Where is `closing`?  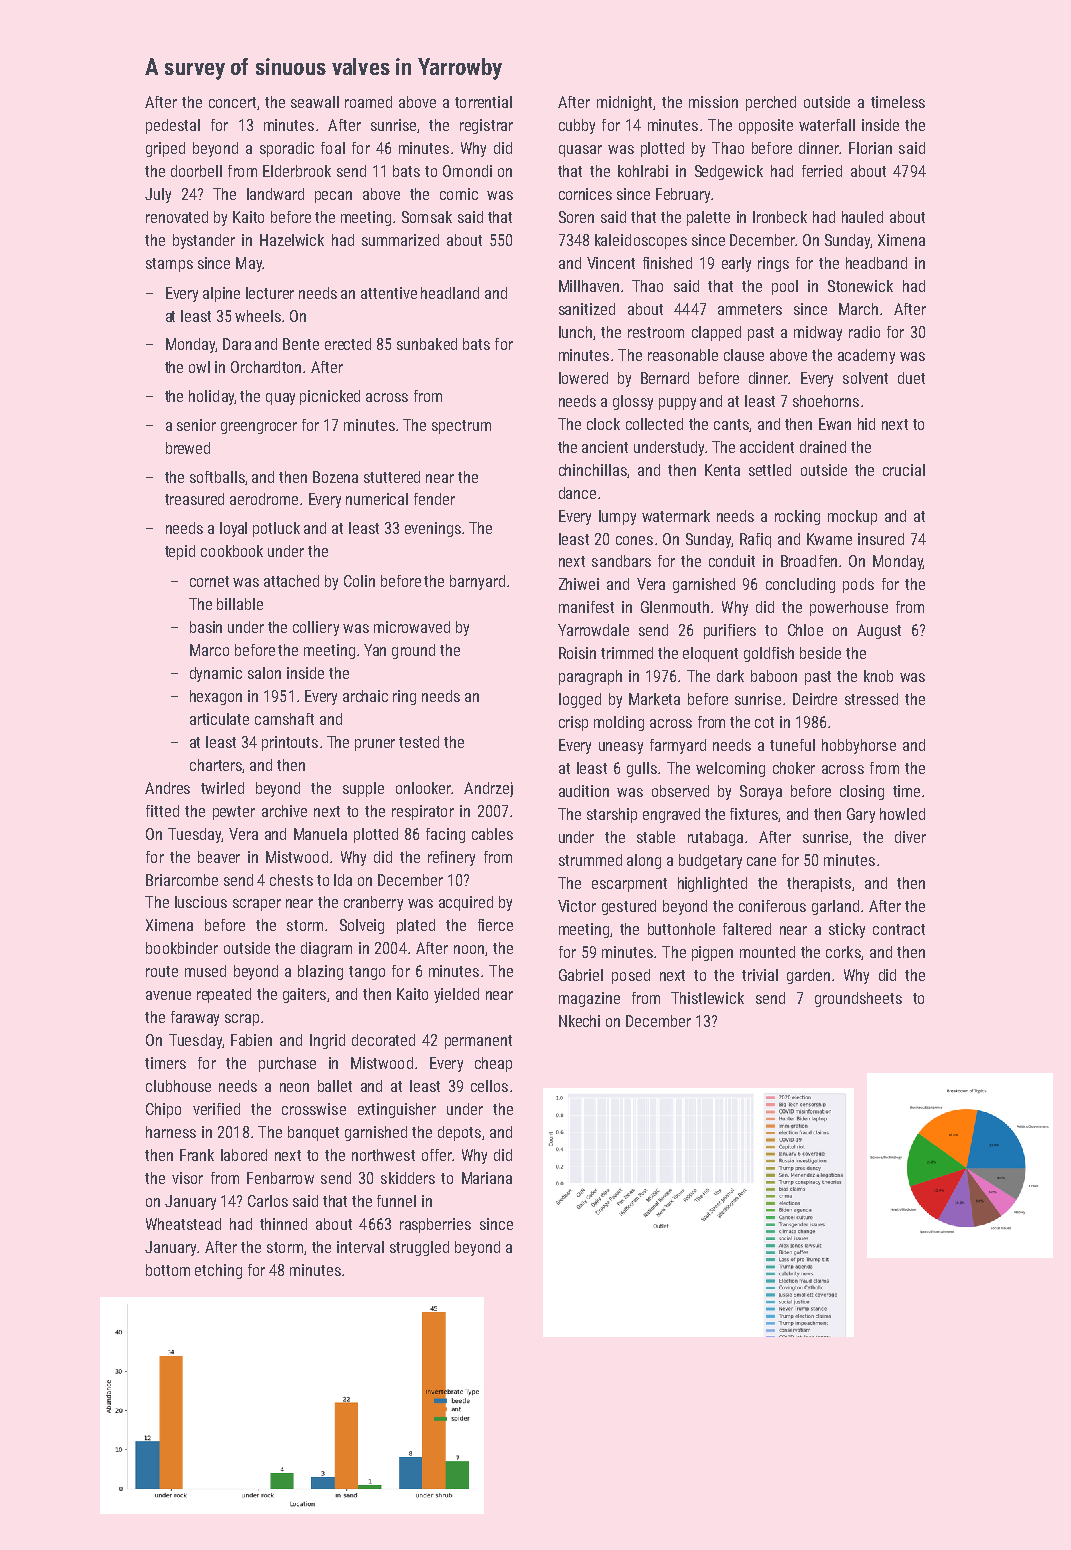 closing is located at coordinates (862, 792).
